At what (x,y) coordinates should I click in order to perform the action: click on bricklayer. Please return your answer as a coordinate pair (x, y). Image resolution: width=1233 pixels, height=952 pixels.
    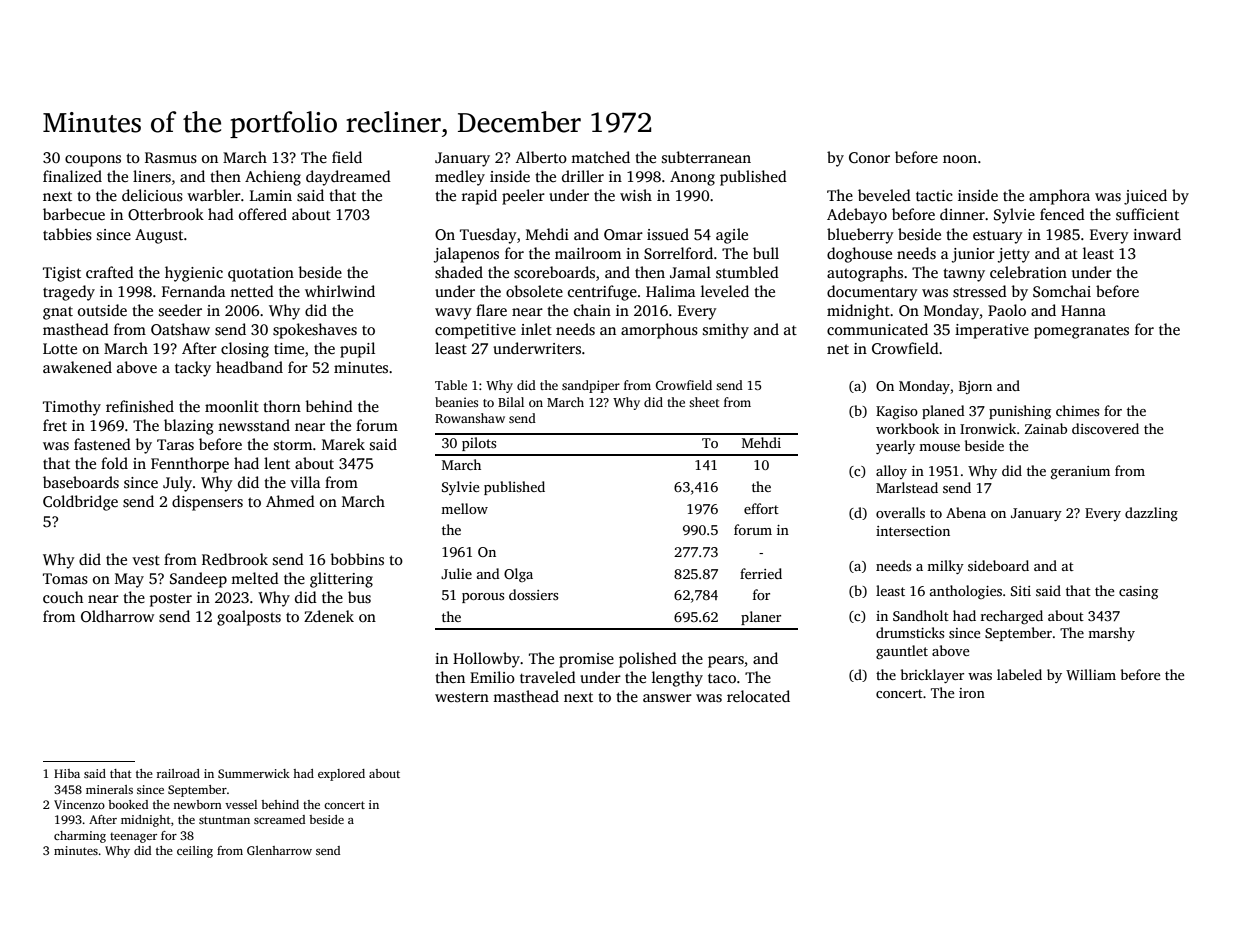
    Looking at the image, I should click on (932, 676).
